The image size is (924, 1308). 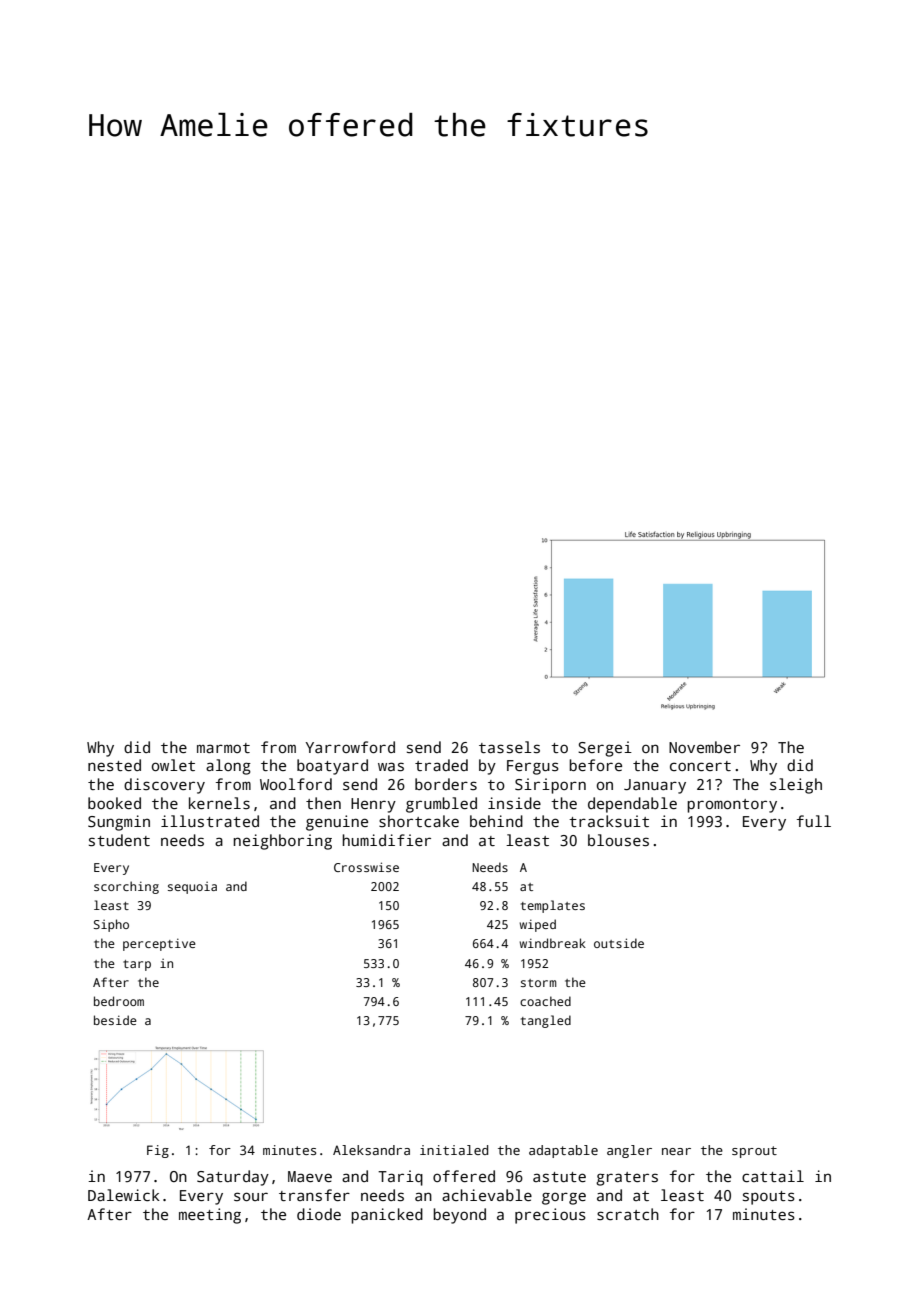 What do you see at coordinates (124, 1195) in the page?
I see `Dalewick` at bounding box center [124, 1195].
